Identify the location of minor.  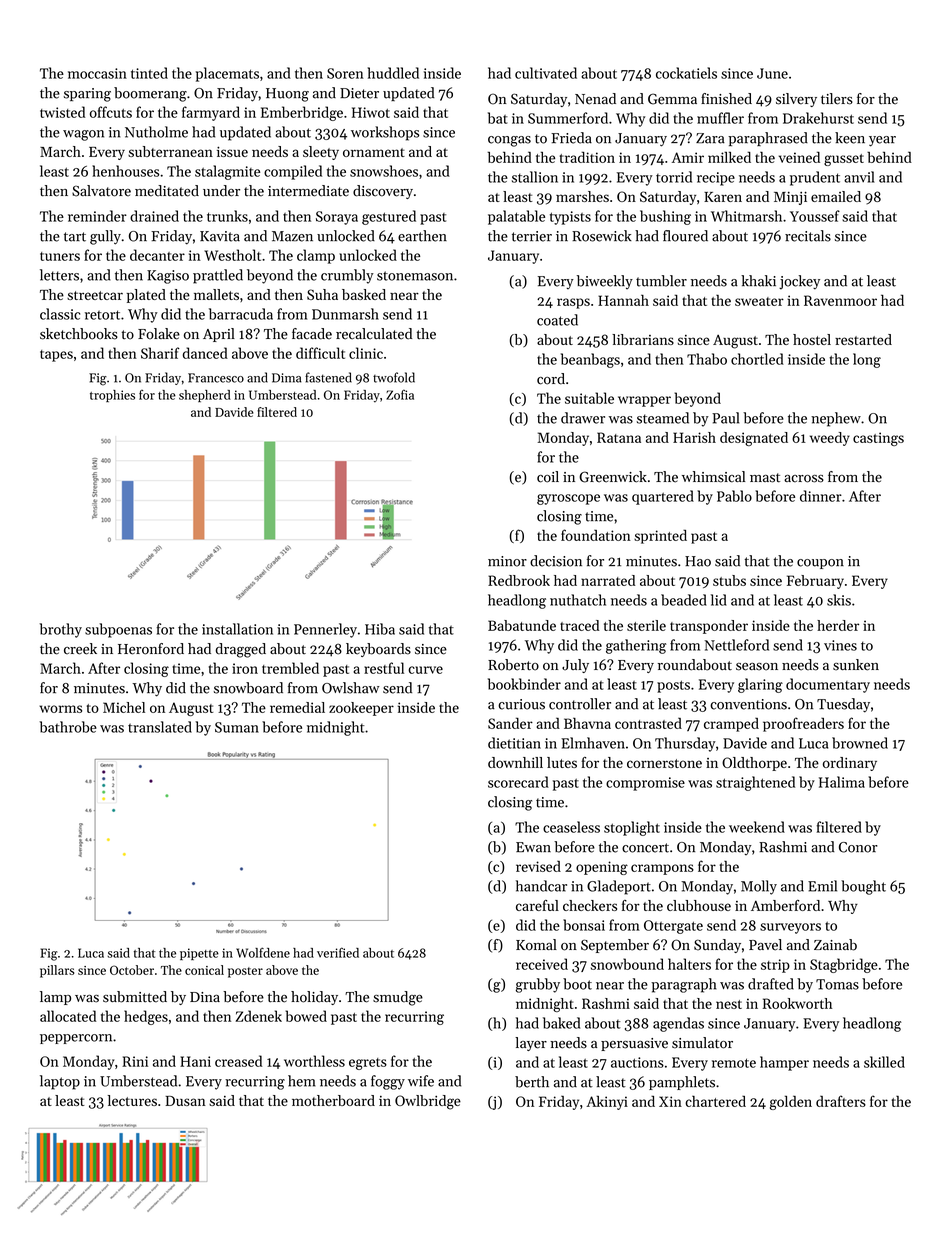
(507, 561).
